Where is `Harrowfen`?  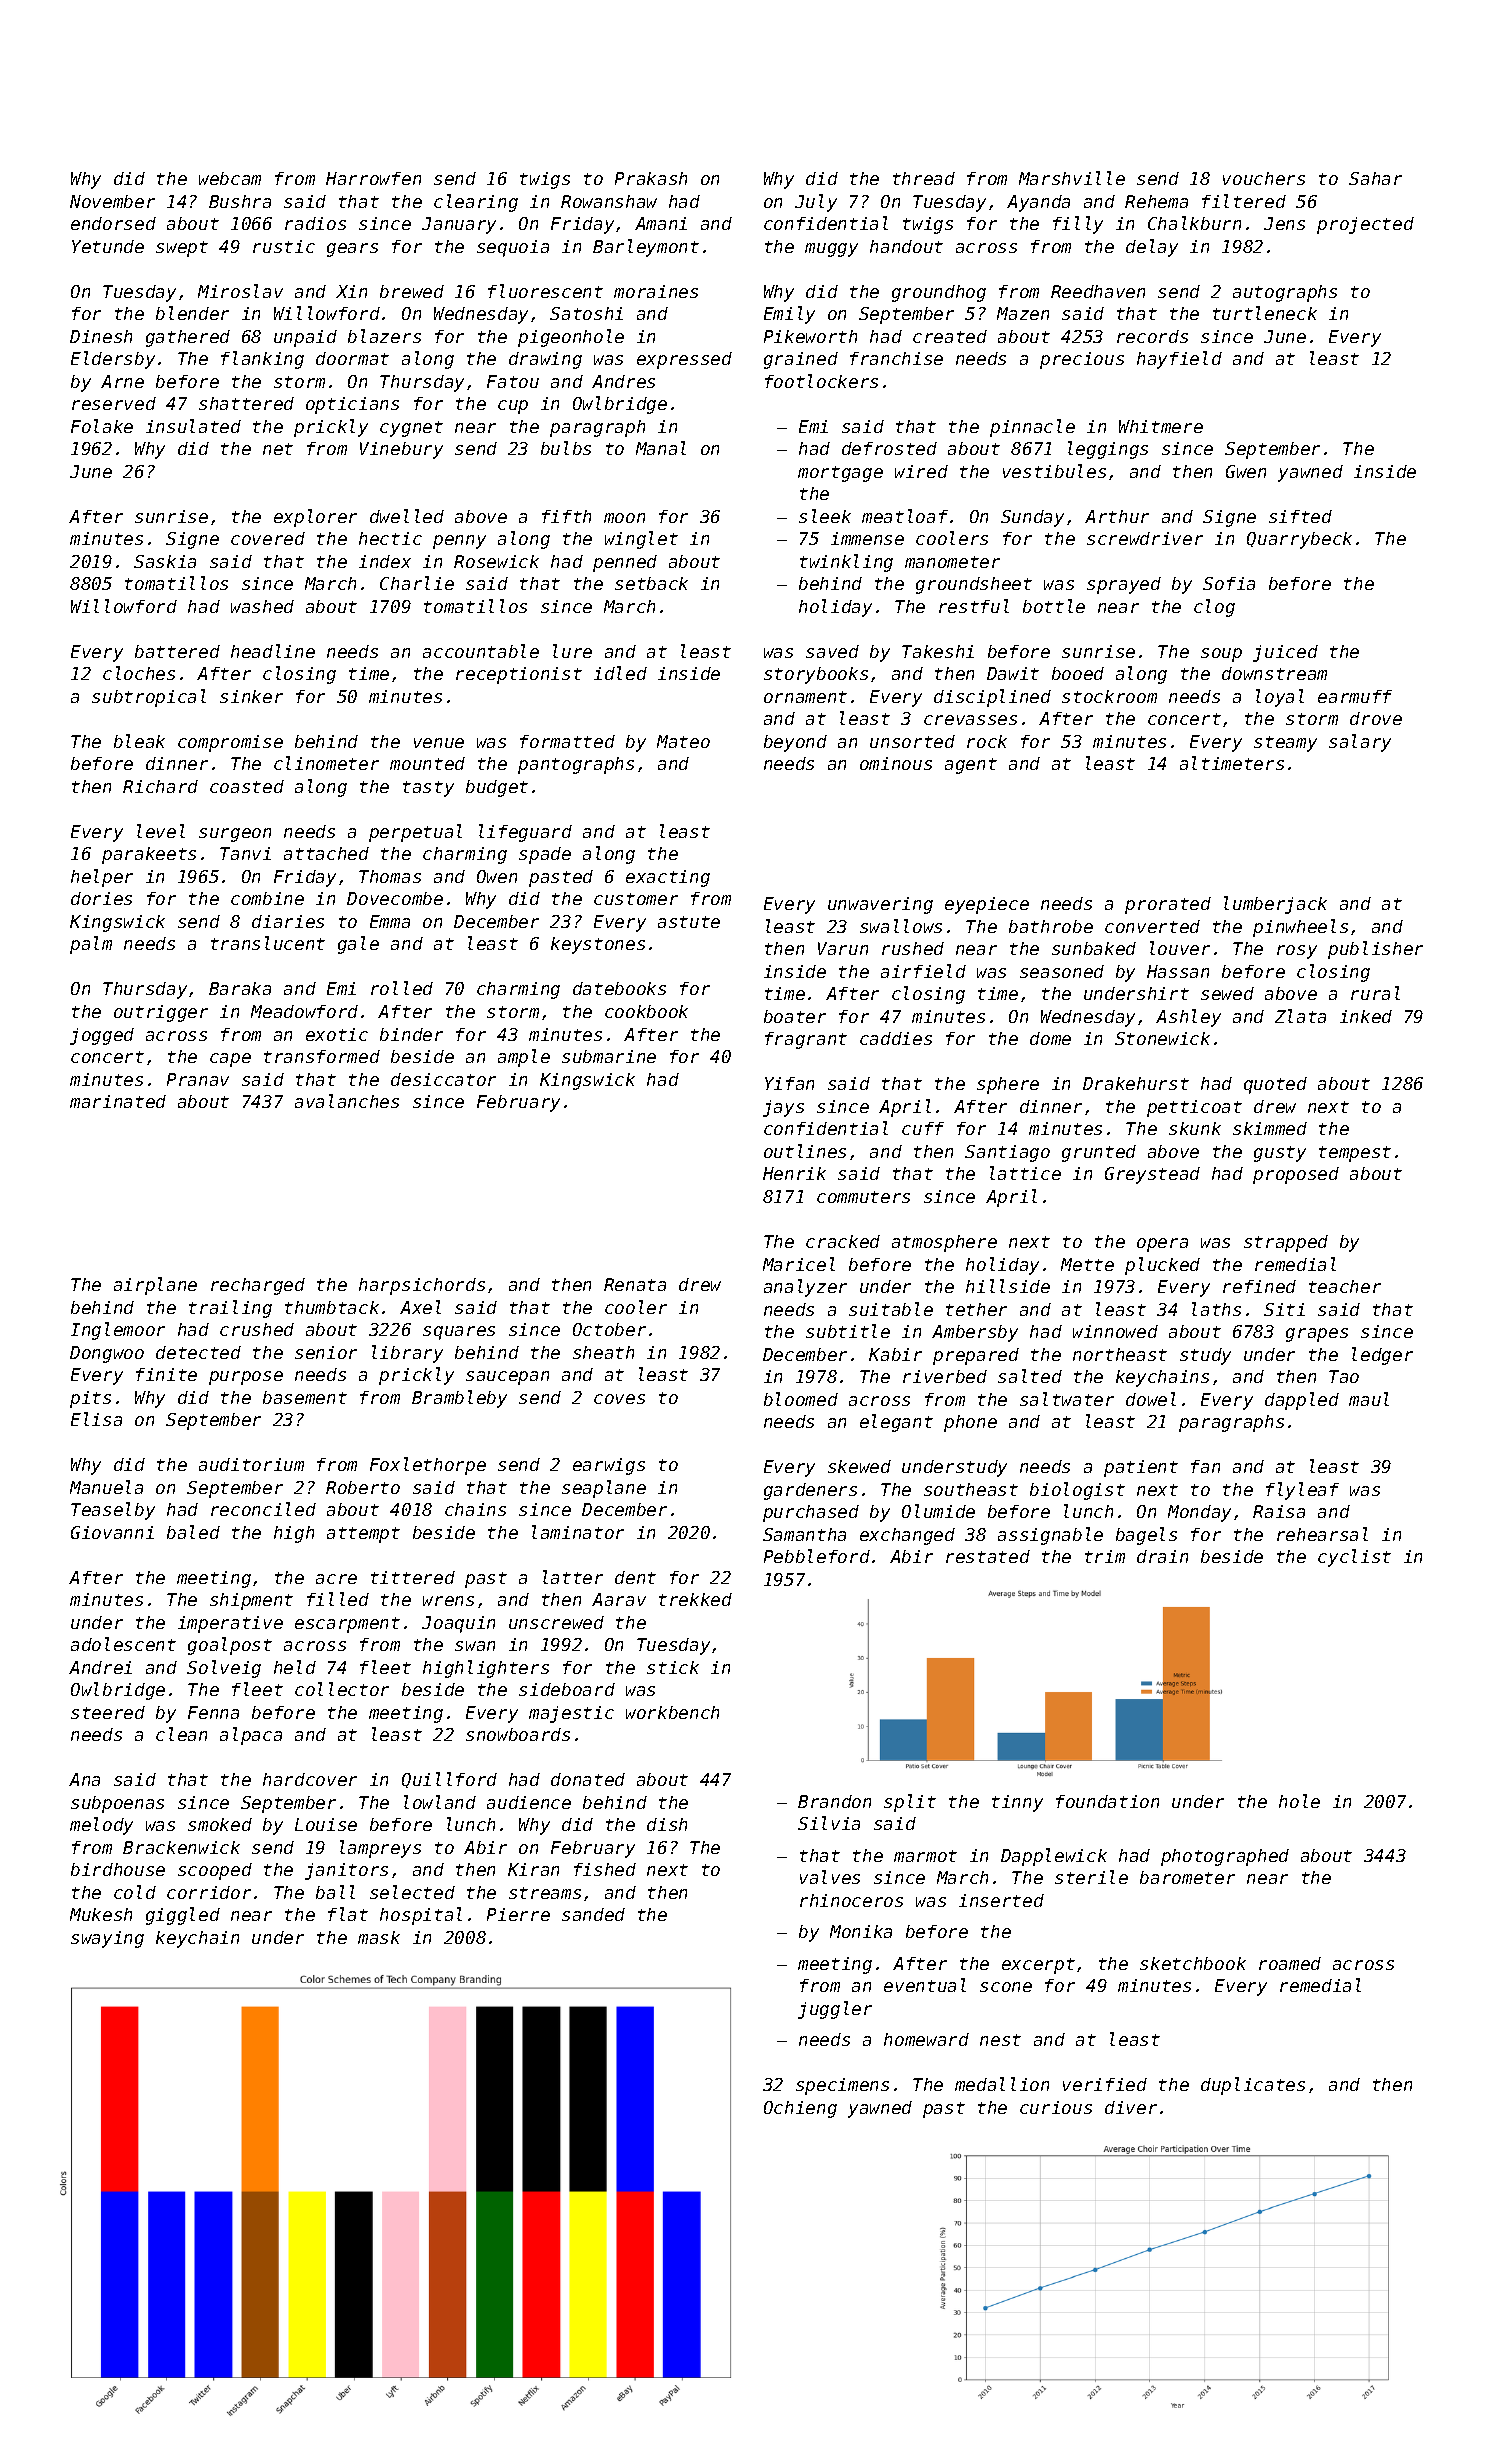 Harrowfen is located at coordinates (373, 178).
